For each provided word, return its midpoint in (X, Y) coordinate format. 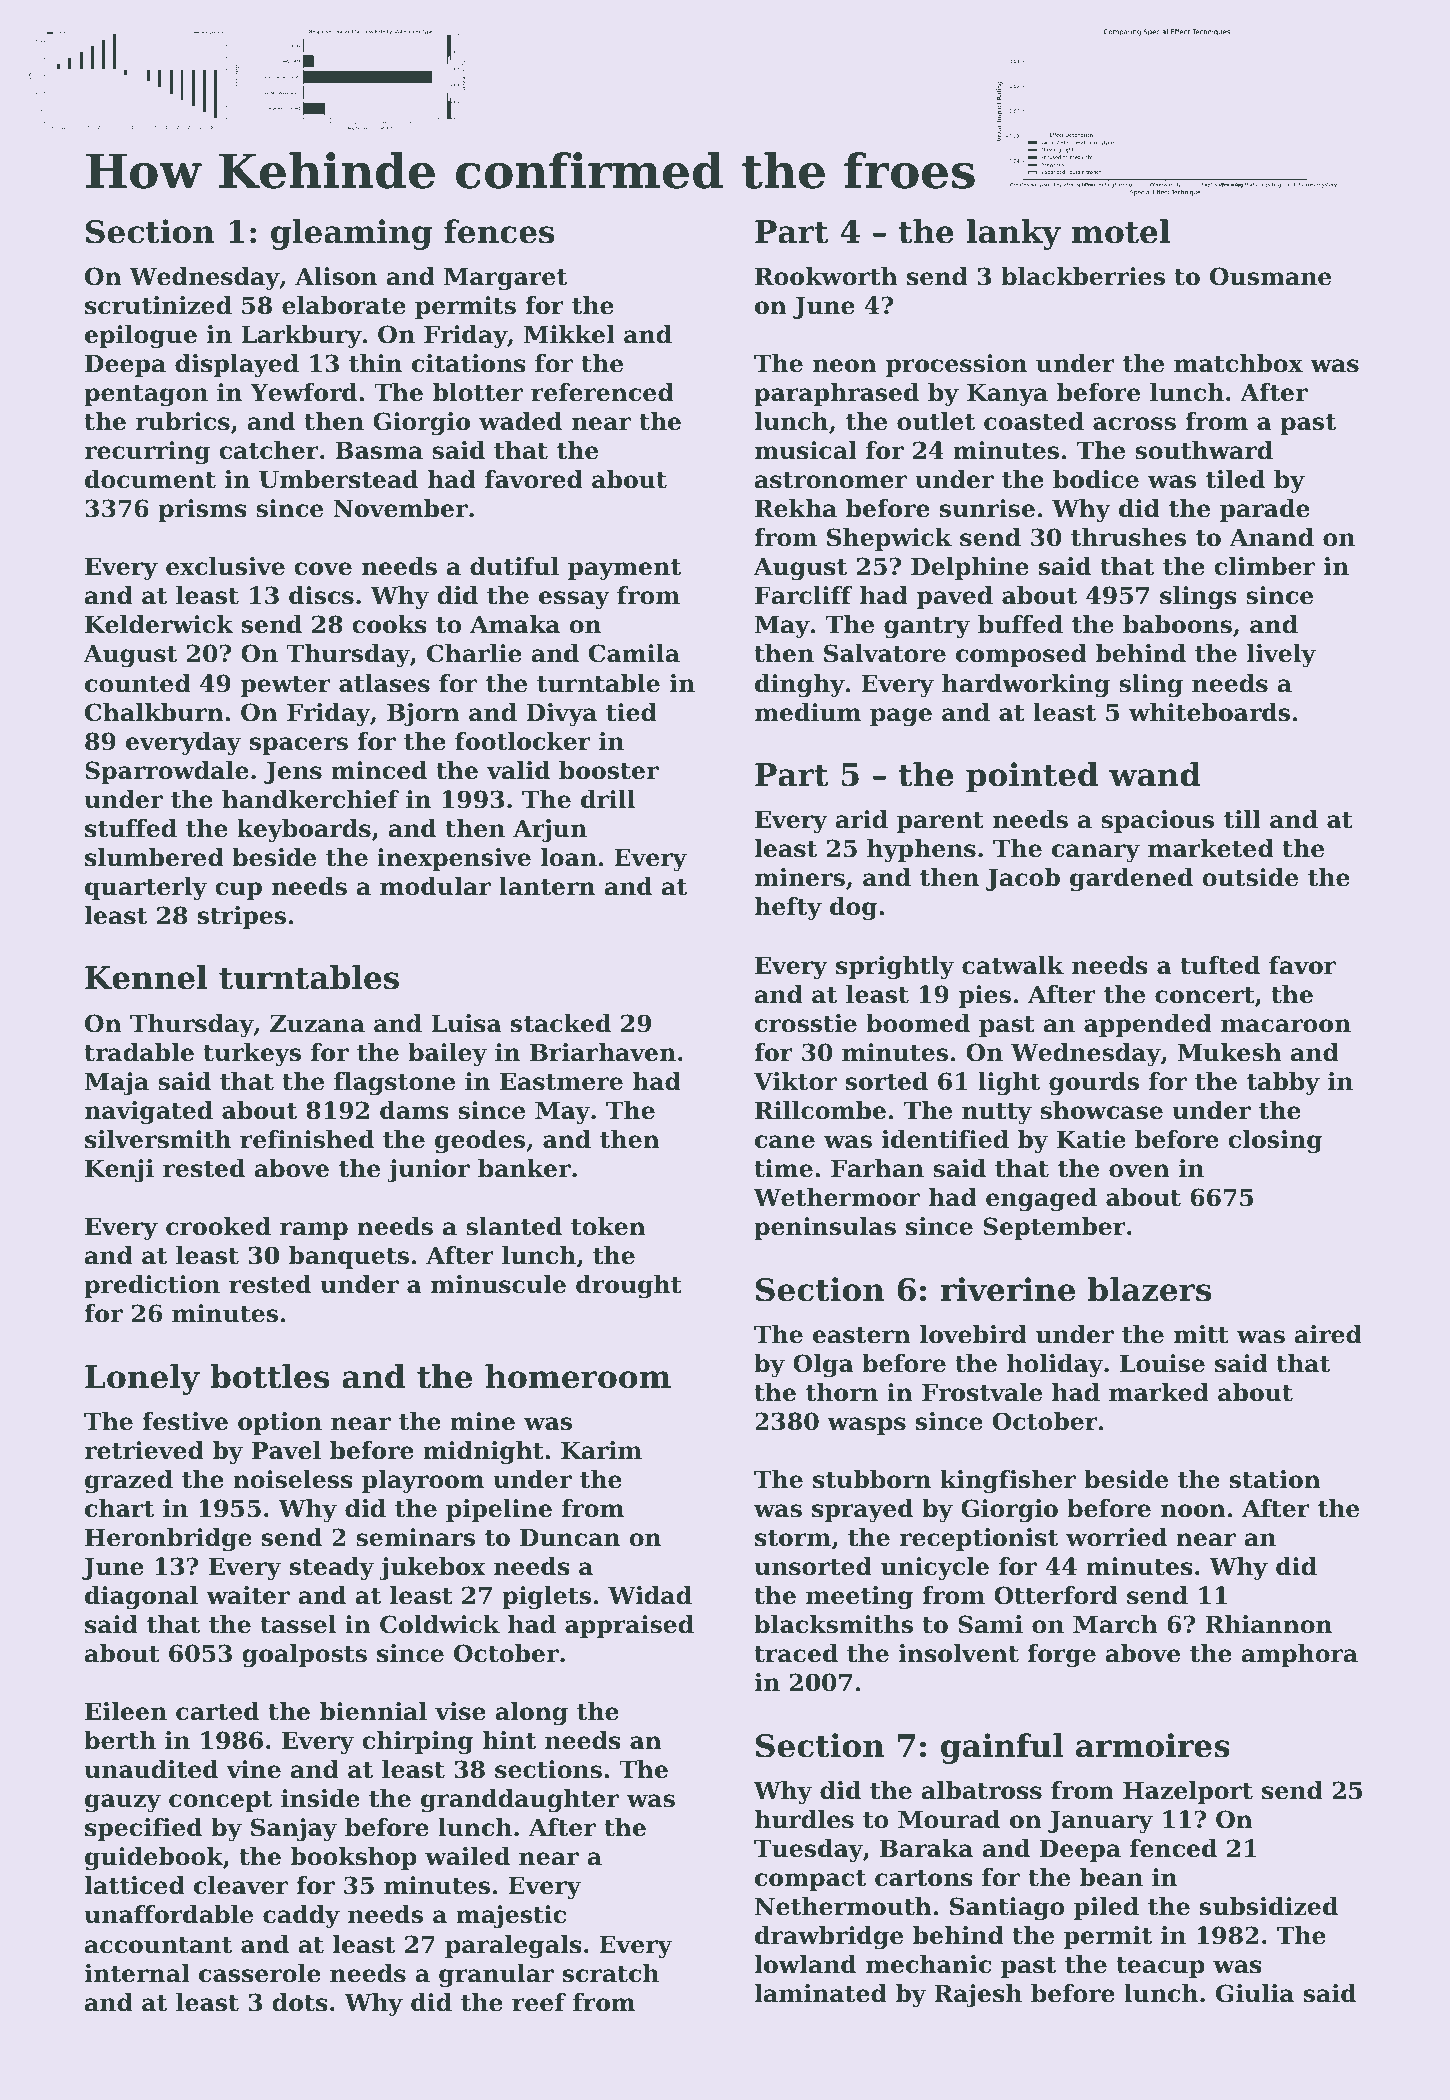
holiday (1055, 1365)
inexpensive (454, 859)
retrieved (144, 1450)
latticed (135, 1885)
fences (499, 231)
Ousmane (1270, 276)
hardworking (1026, 685)
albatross (982, 1790)
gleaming (351, 234)
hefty (788, 908)
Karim (601, 1450)
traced (796, 1653)
